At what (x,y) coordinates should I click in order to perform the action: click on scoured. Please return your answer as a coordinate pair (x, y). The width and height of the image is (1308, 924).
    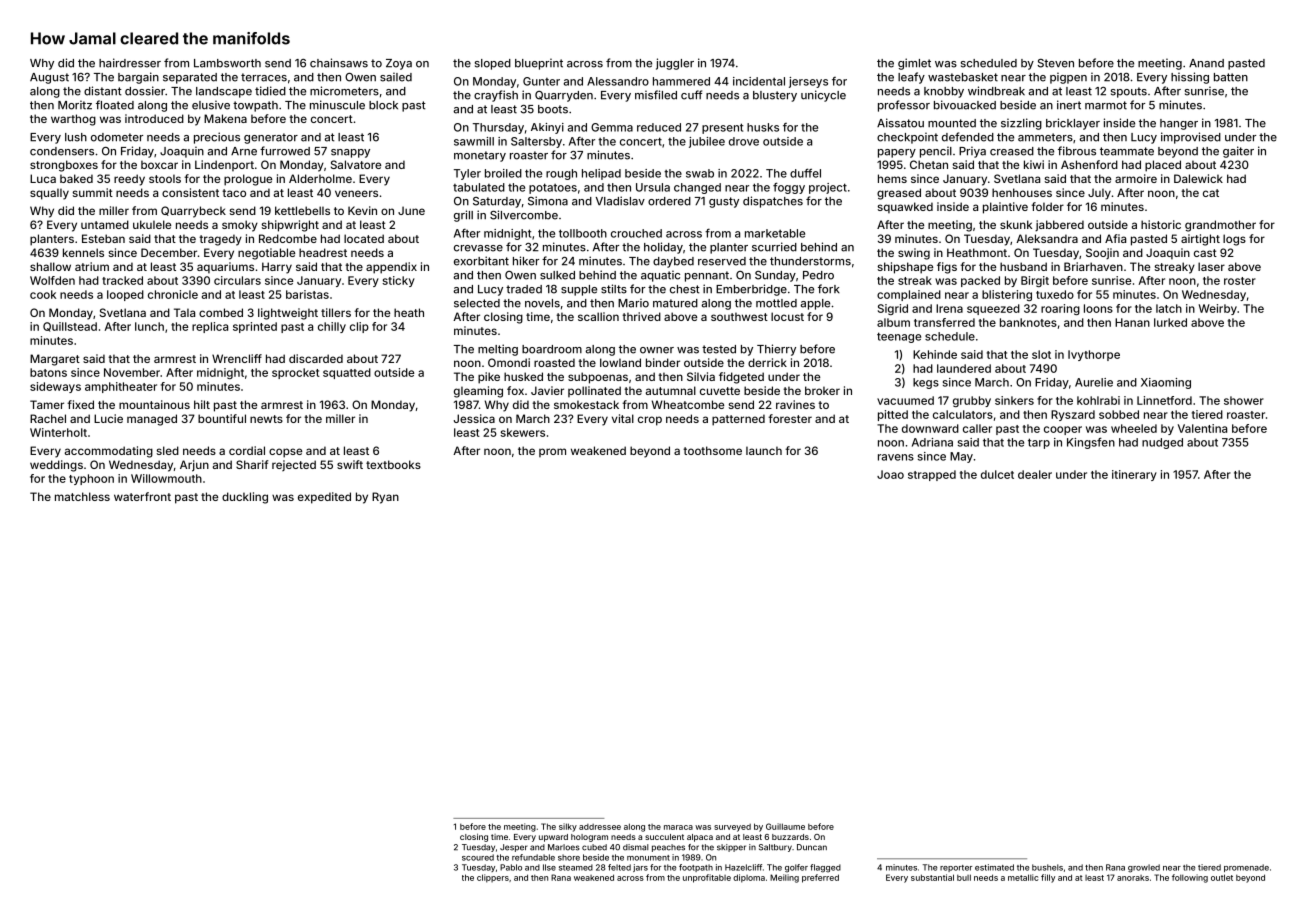
    Looking at the image, I should click on (478, 857).
